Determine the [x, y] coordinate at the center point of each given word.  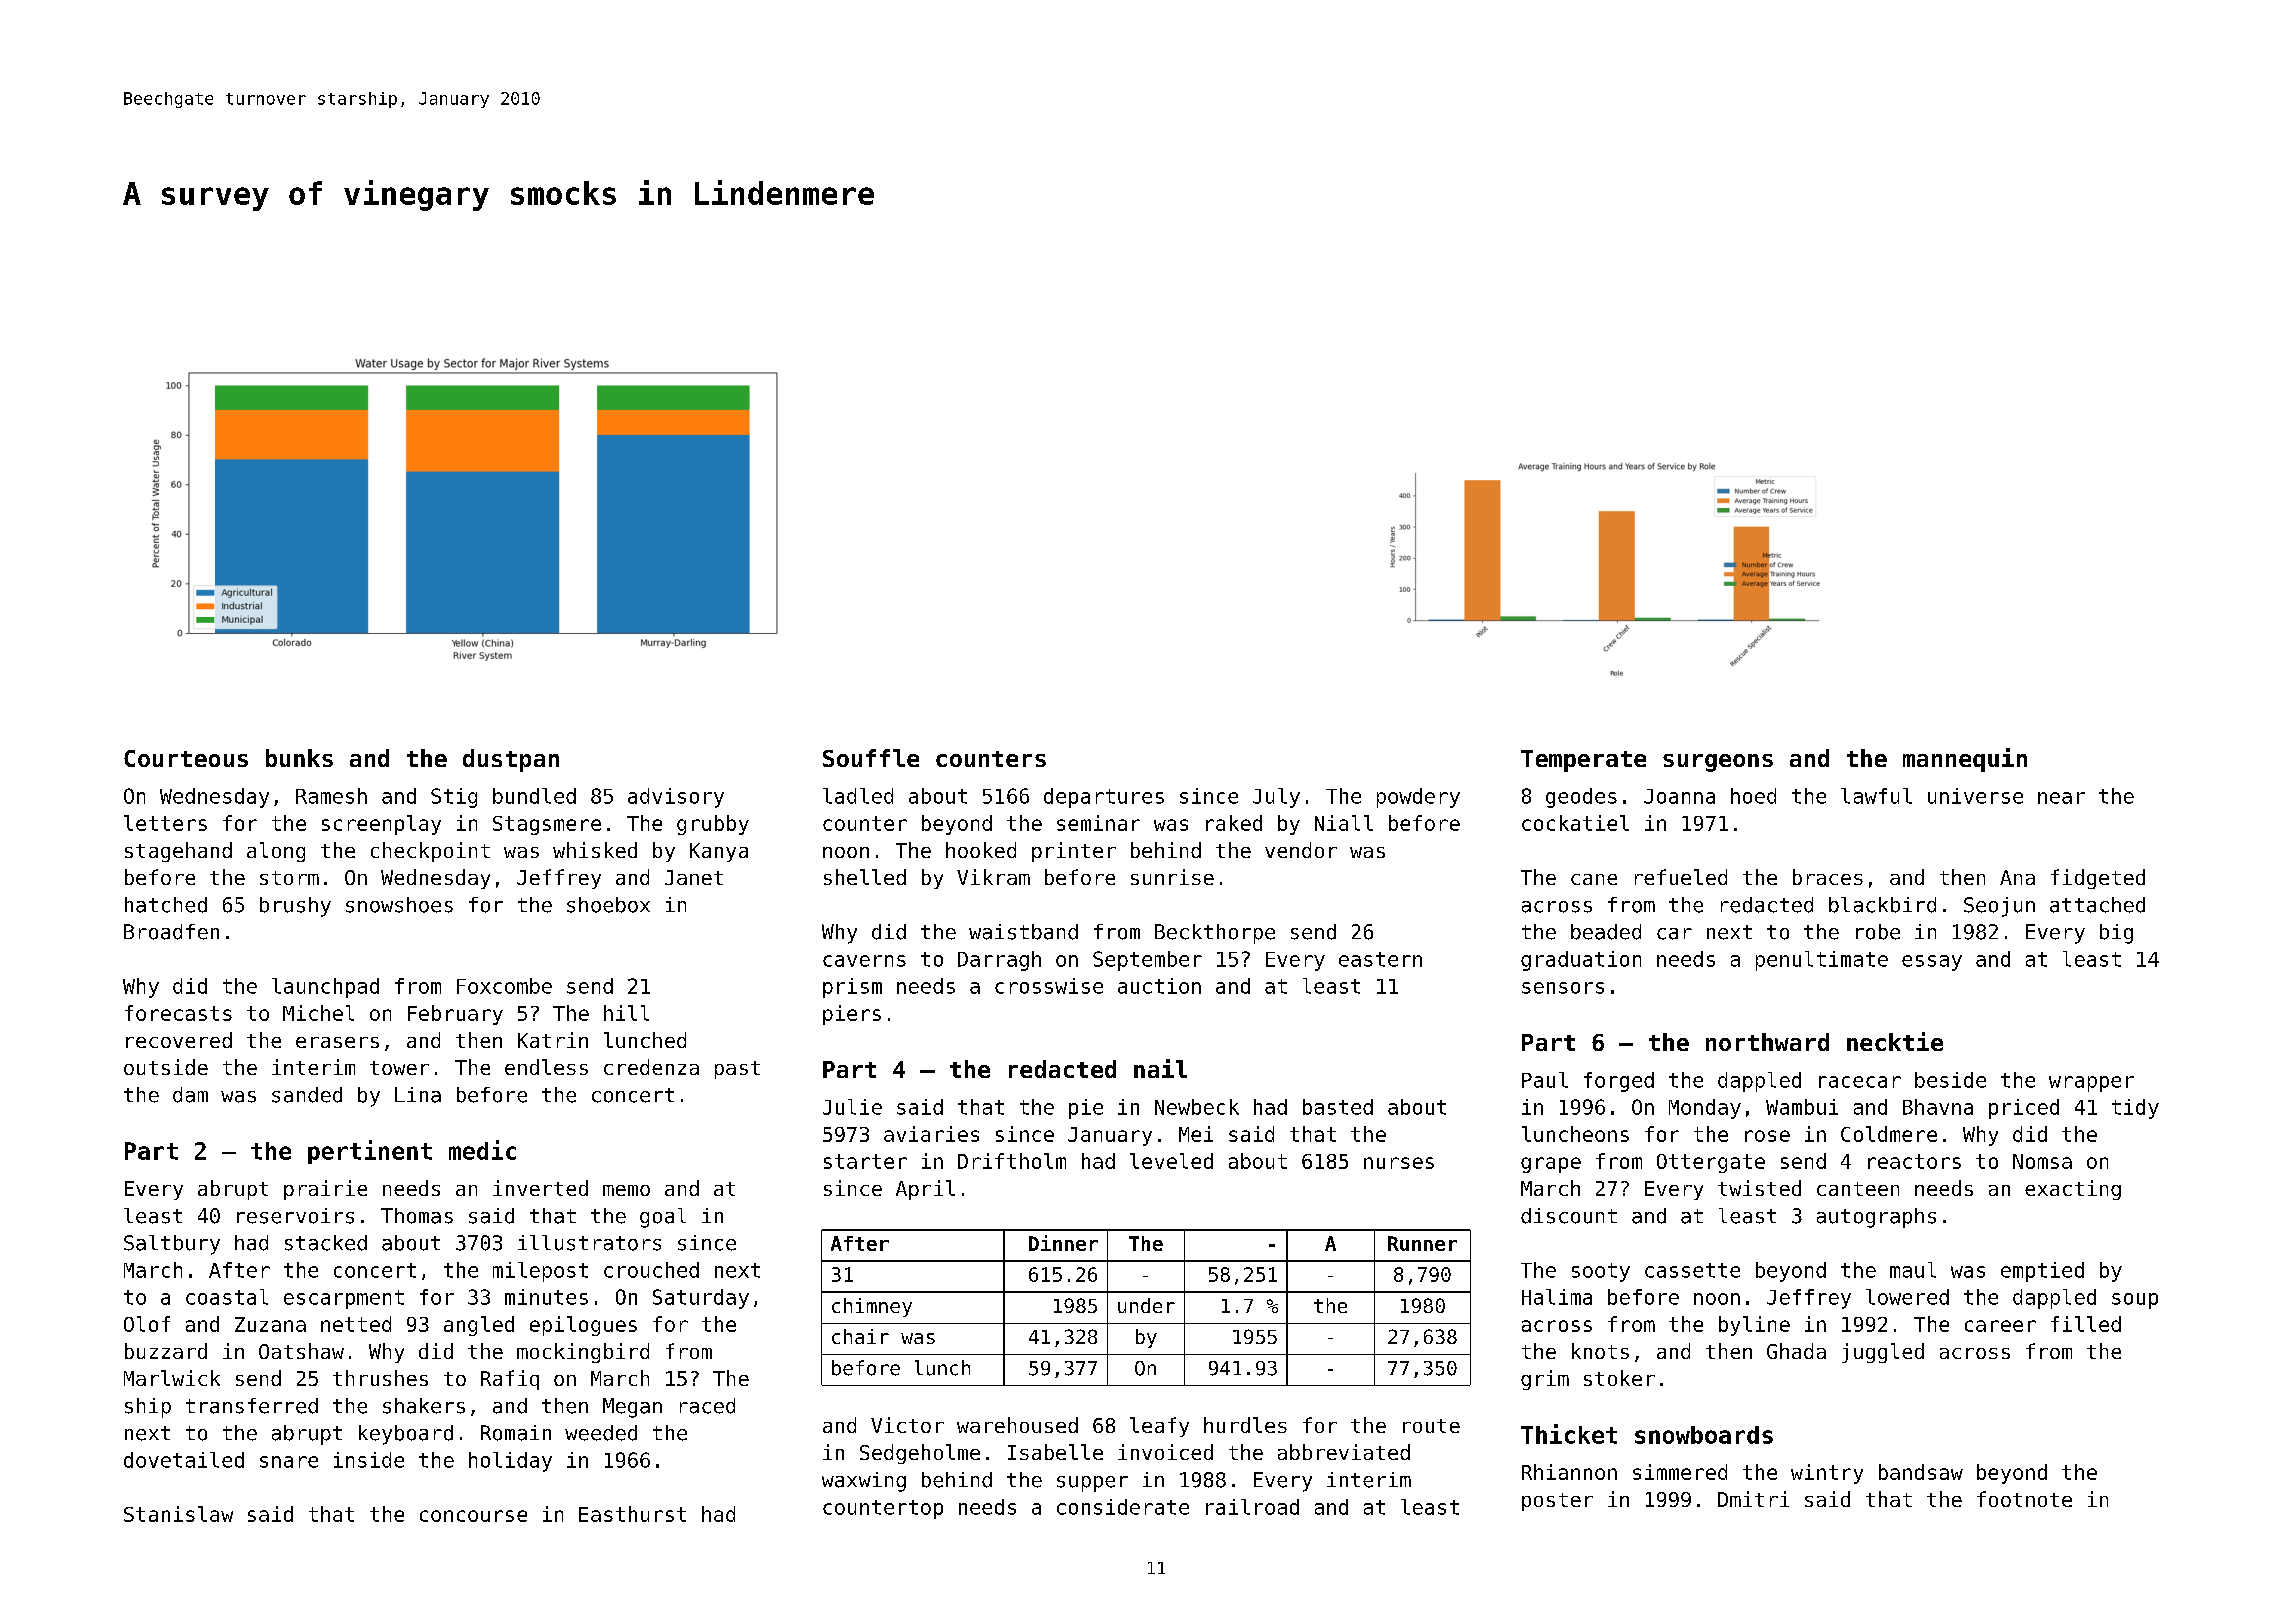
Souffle [871, 758]
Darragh [999, 961]
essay [1932, 963]
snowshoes [399, 905]
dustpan [511, 760]
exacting [2073, 1190]
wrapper [2091, 1084]
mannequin [1965, 760]
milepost [540, 1272]
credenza [651, 1067]
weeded [601, 1433]
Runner [1422, 1243]
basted [1338, 1107]
